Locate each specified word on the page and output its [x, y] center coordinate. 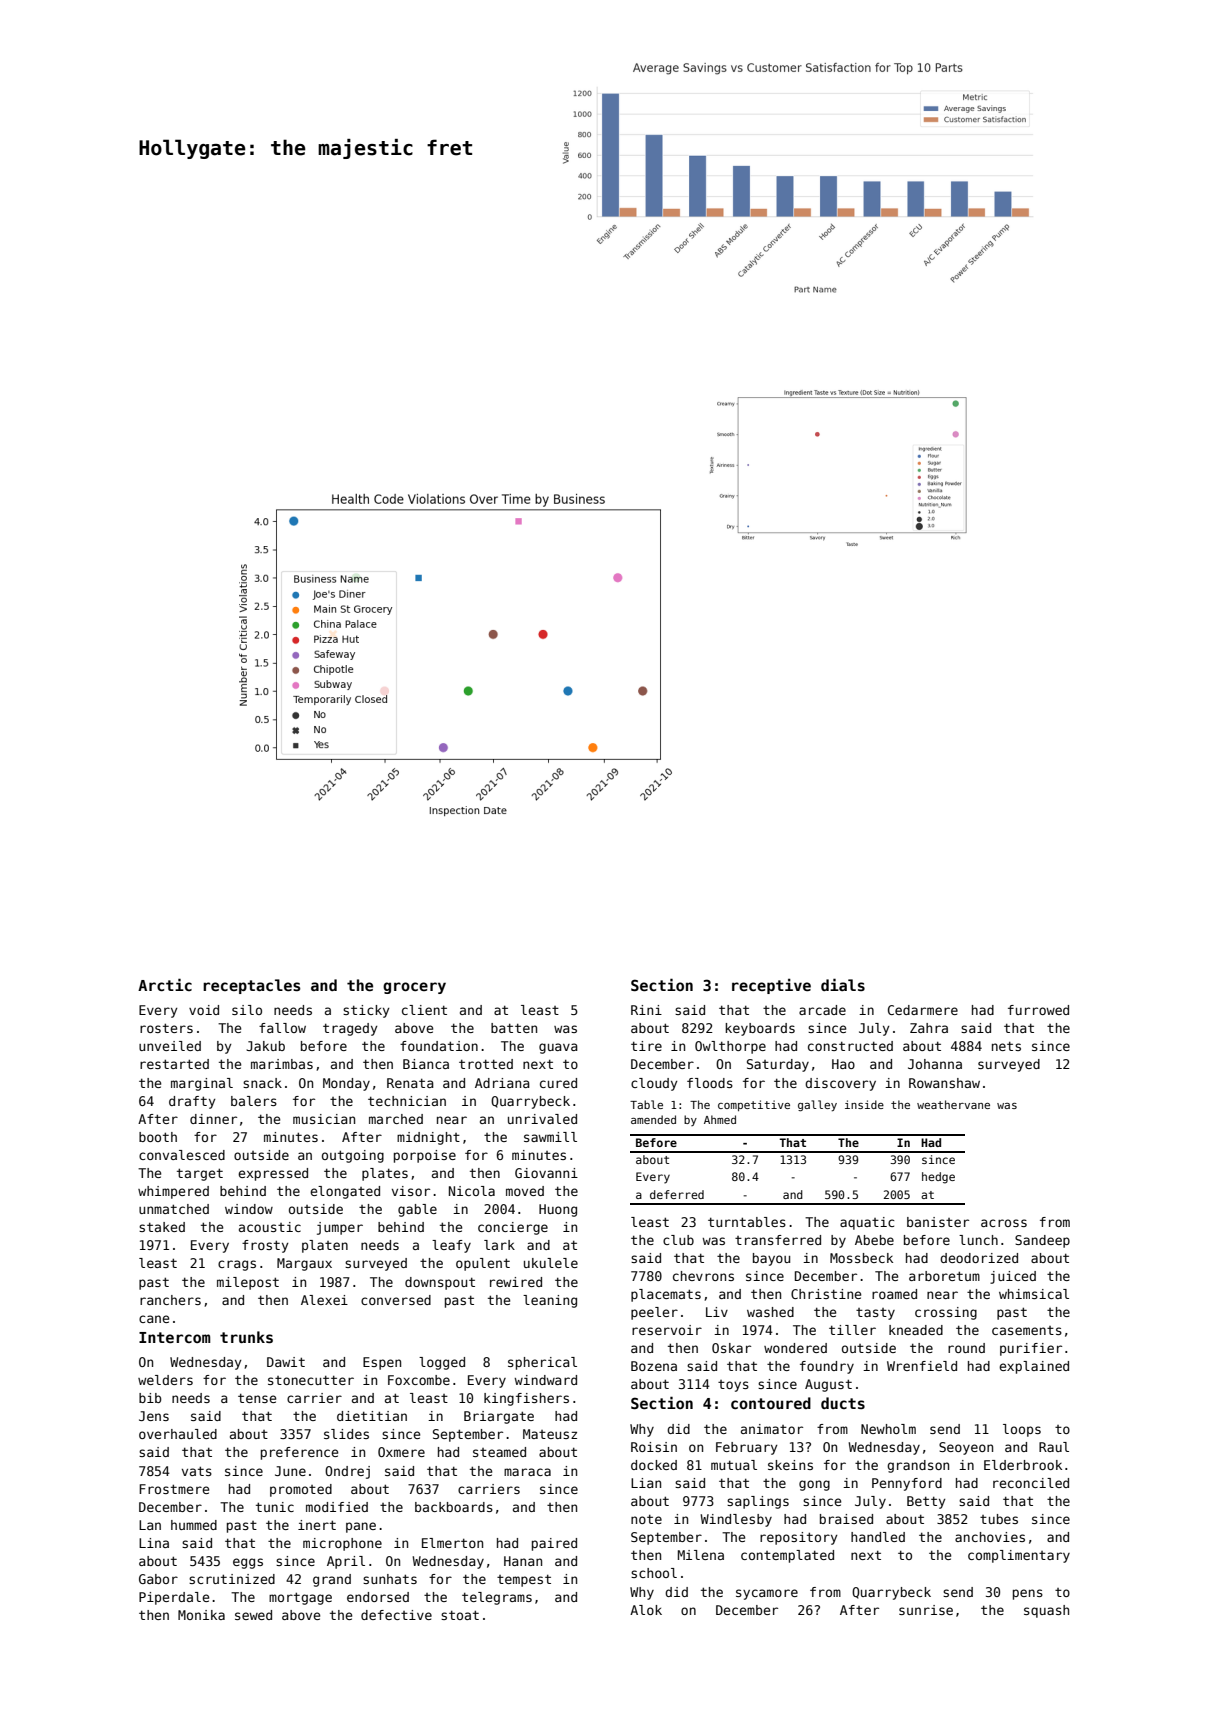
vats [197, 1471]
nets [1006, 1046]
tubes [999, 1519]
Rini [646, 1010]
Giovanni [546, 1173]
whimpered [173, 1192]
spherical [542, 1363]
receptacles [252, 986]
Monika [201, 1615]
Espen [382, 1363]
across [1004, 1223]
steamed [499, 1452]
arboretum [944, 1276]
